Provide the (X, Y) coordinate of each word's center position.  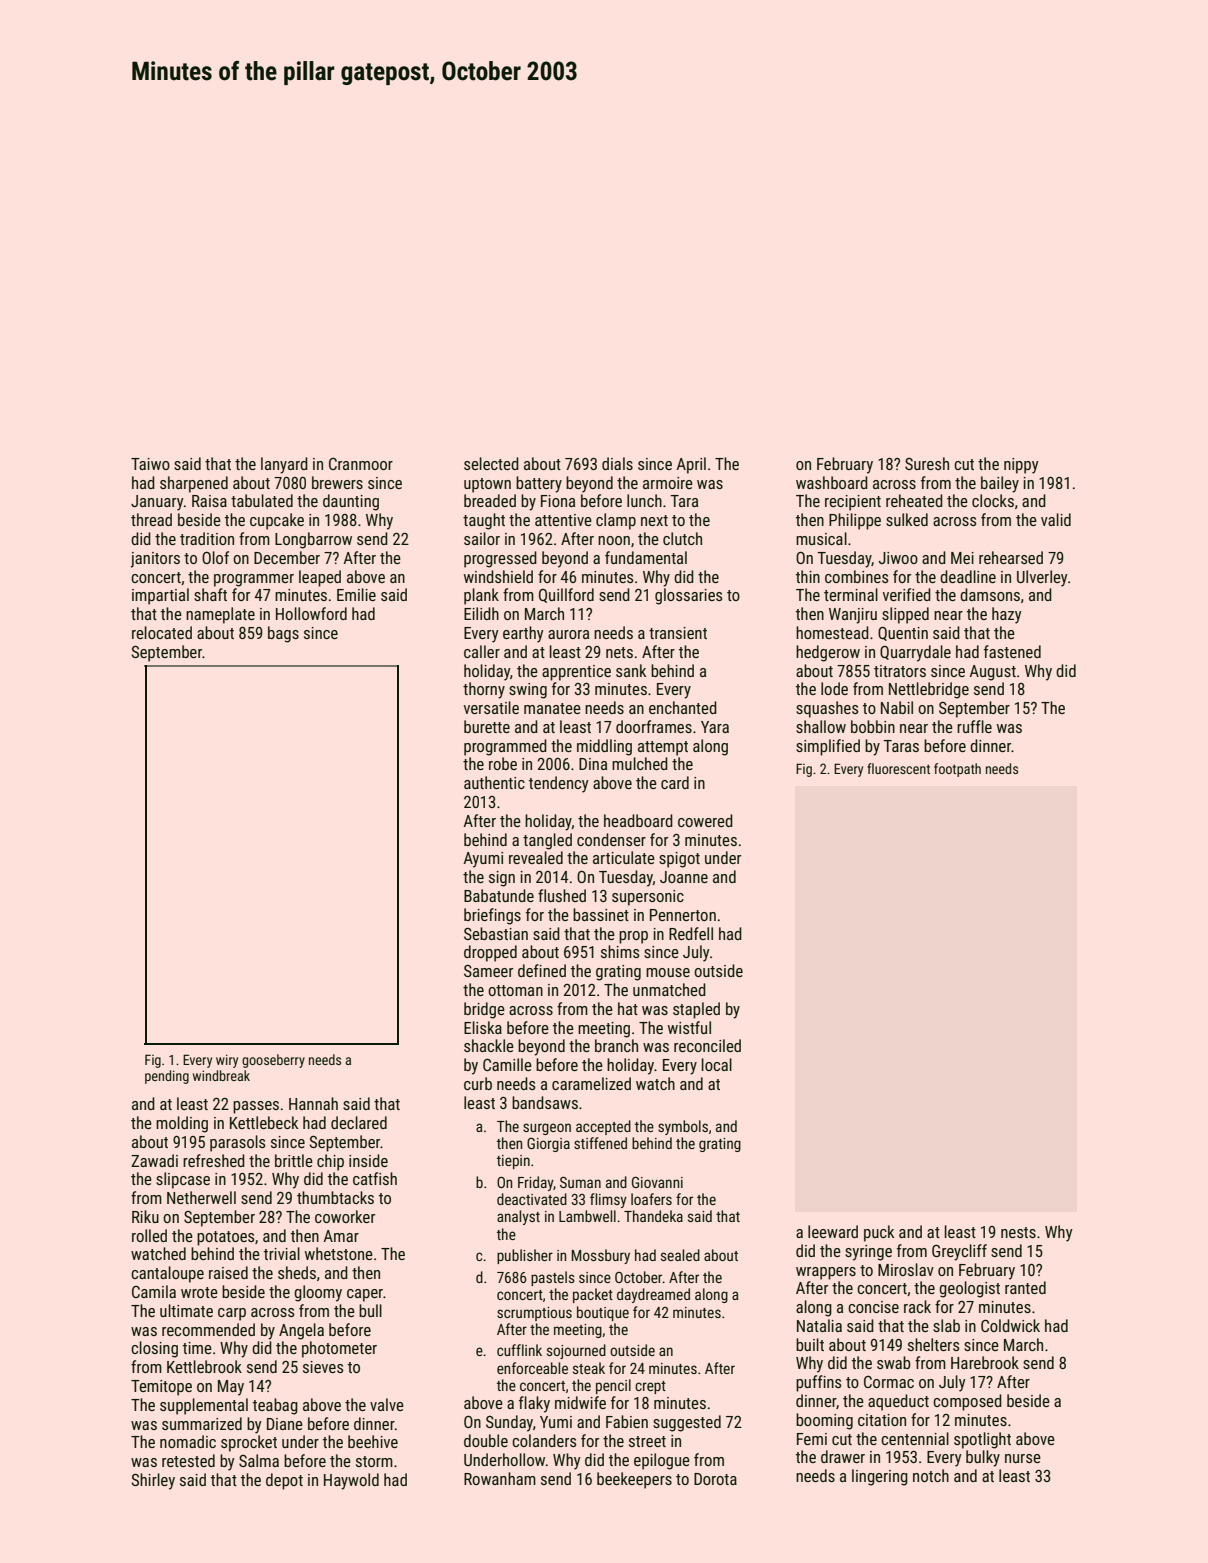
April (691, 465)
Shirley (153, 1481)
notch (931, 1475)
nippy (1021, 466)
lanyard (284, 465)
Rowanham (500, 1478)
